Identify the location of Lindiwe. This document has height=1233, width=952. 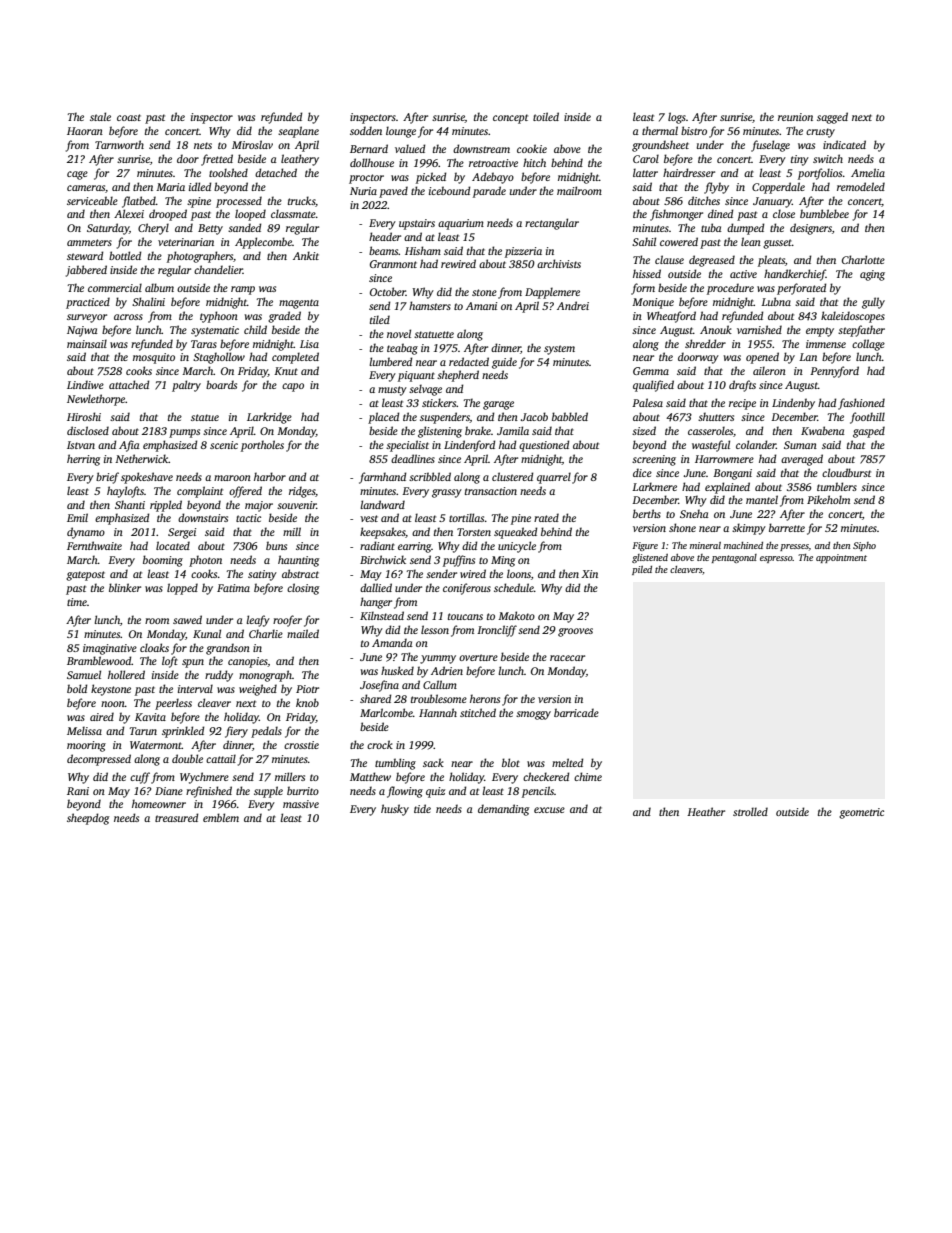
(85, 384).
